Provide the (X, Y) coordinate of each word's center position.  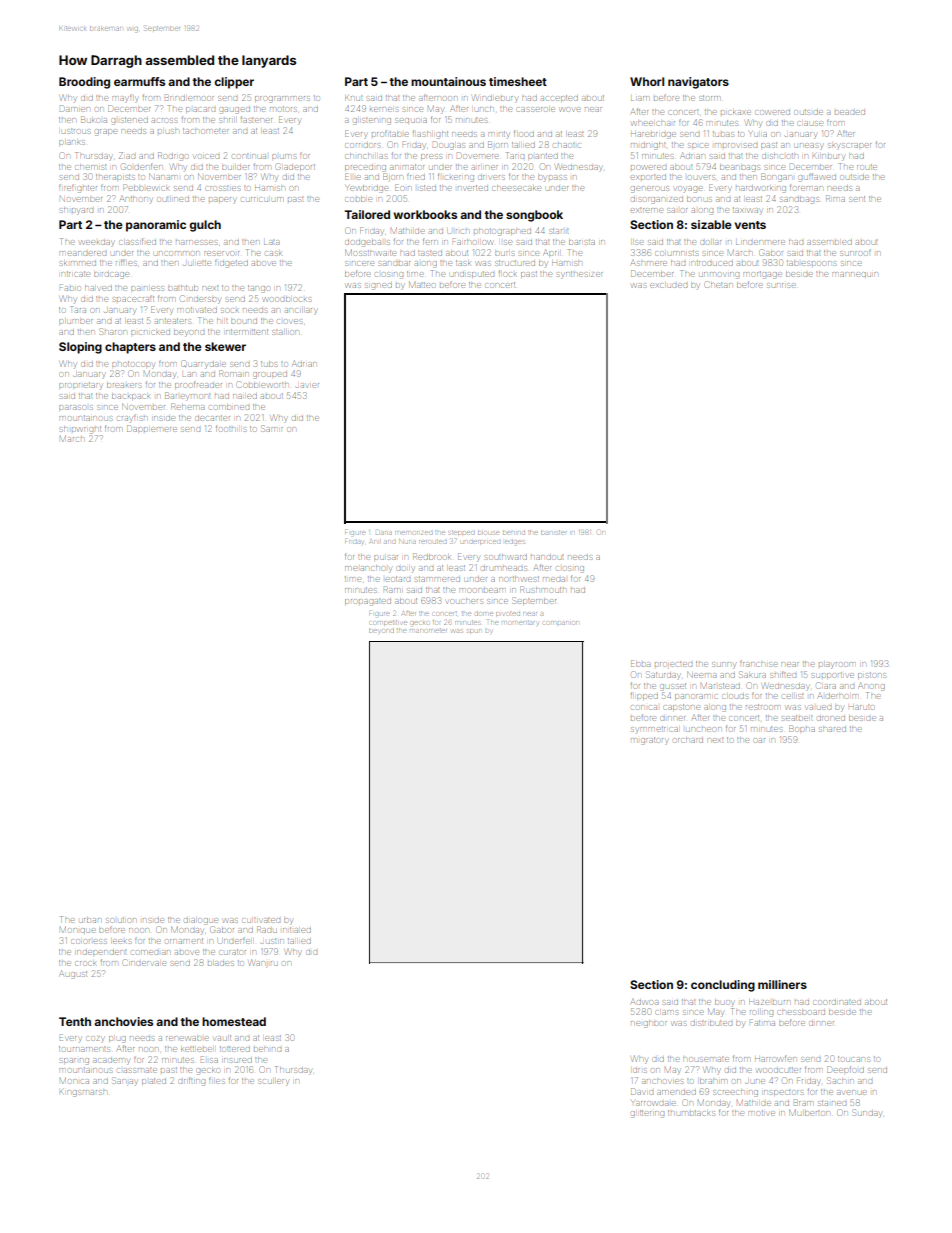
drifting (192, 1082)
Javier (307, 385)
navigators (698, 83)
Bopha (802, 728)
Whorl (647, 81)
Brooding (84, 83)
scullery (273, 1082)
